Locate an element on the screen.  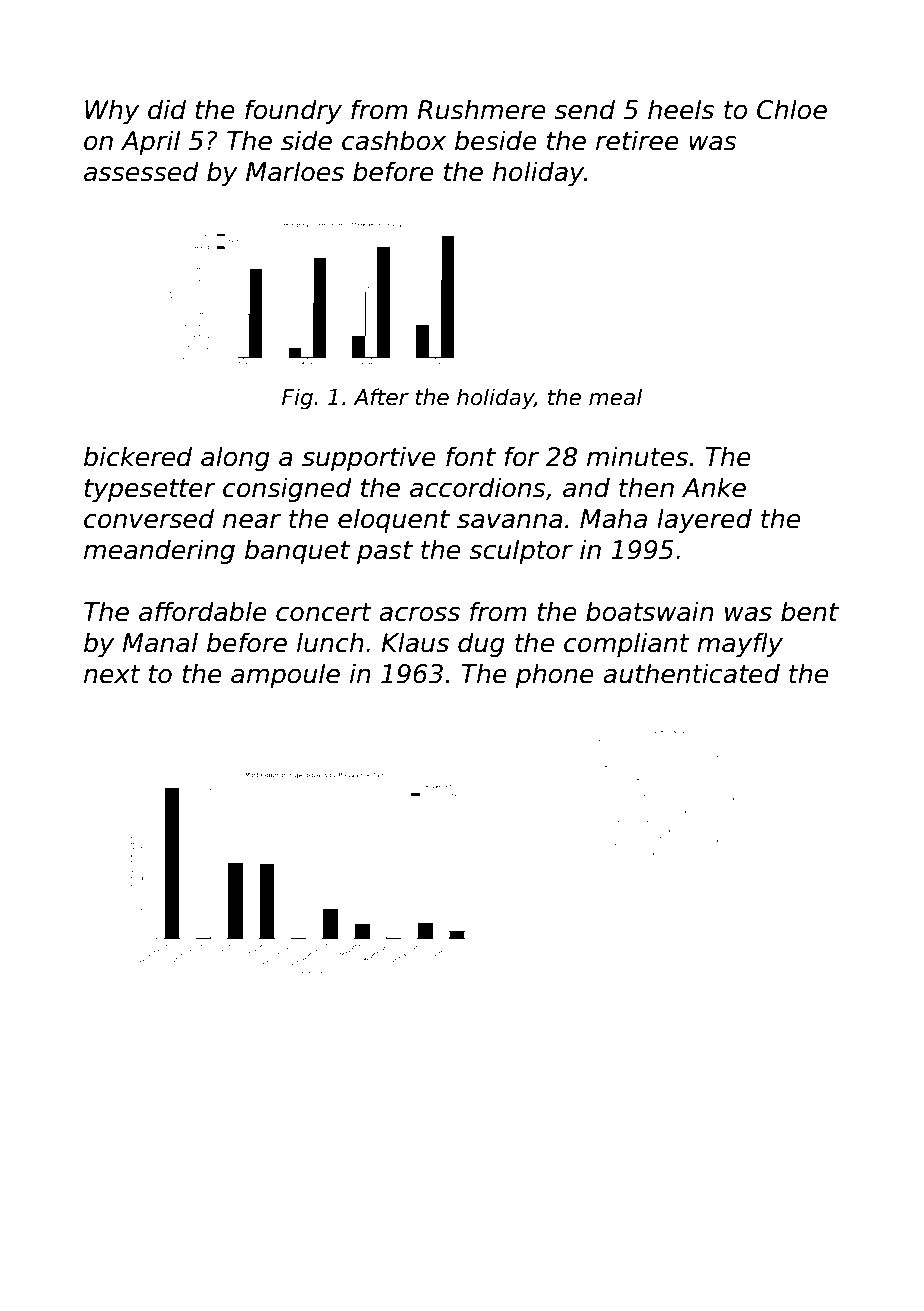
meal is located at coordinates (615, 397).
